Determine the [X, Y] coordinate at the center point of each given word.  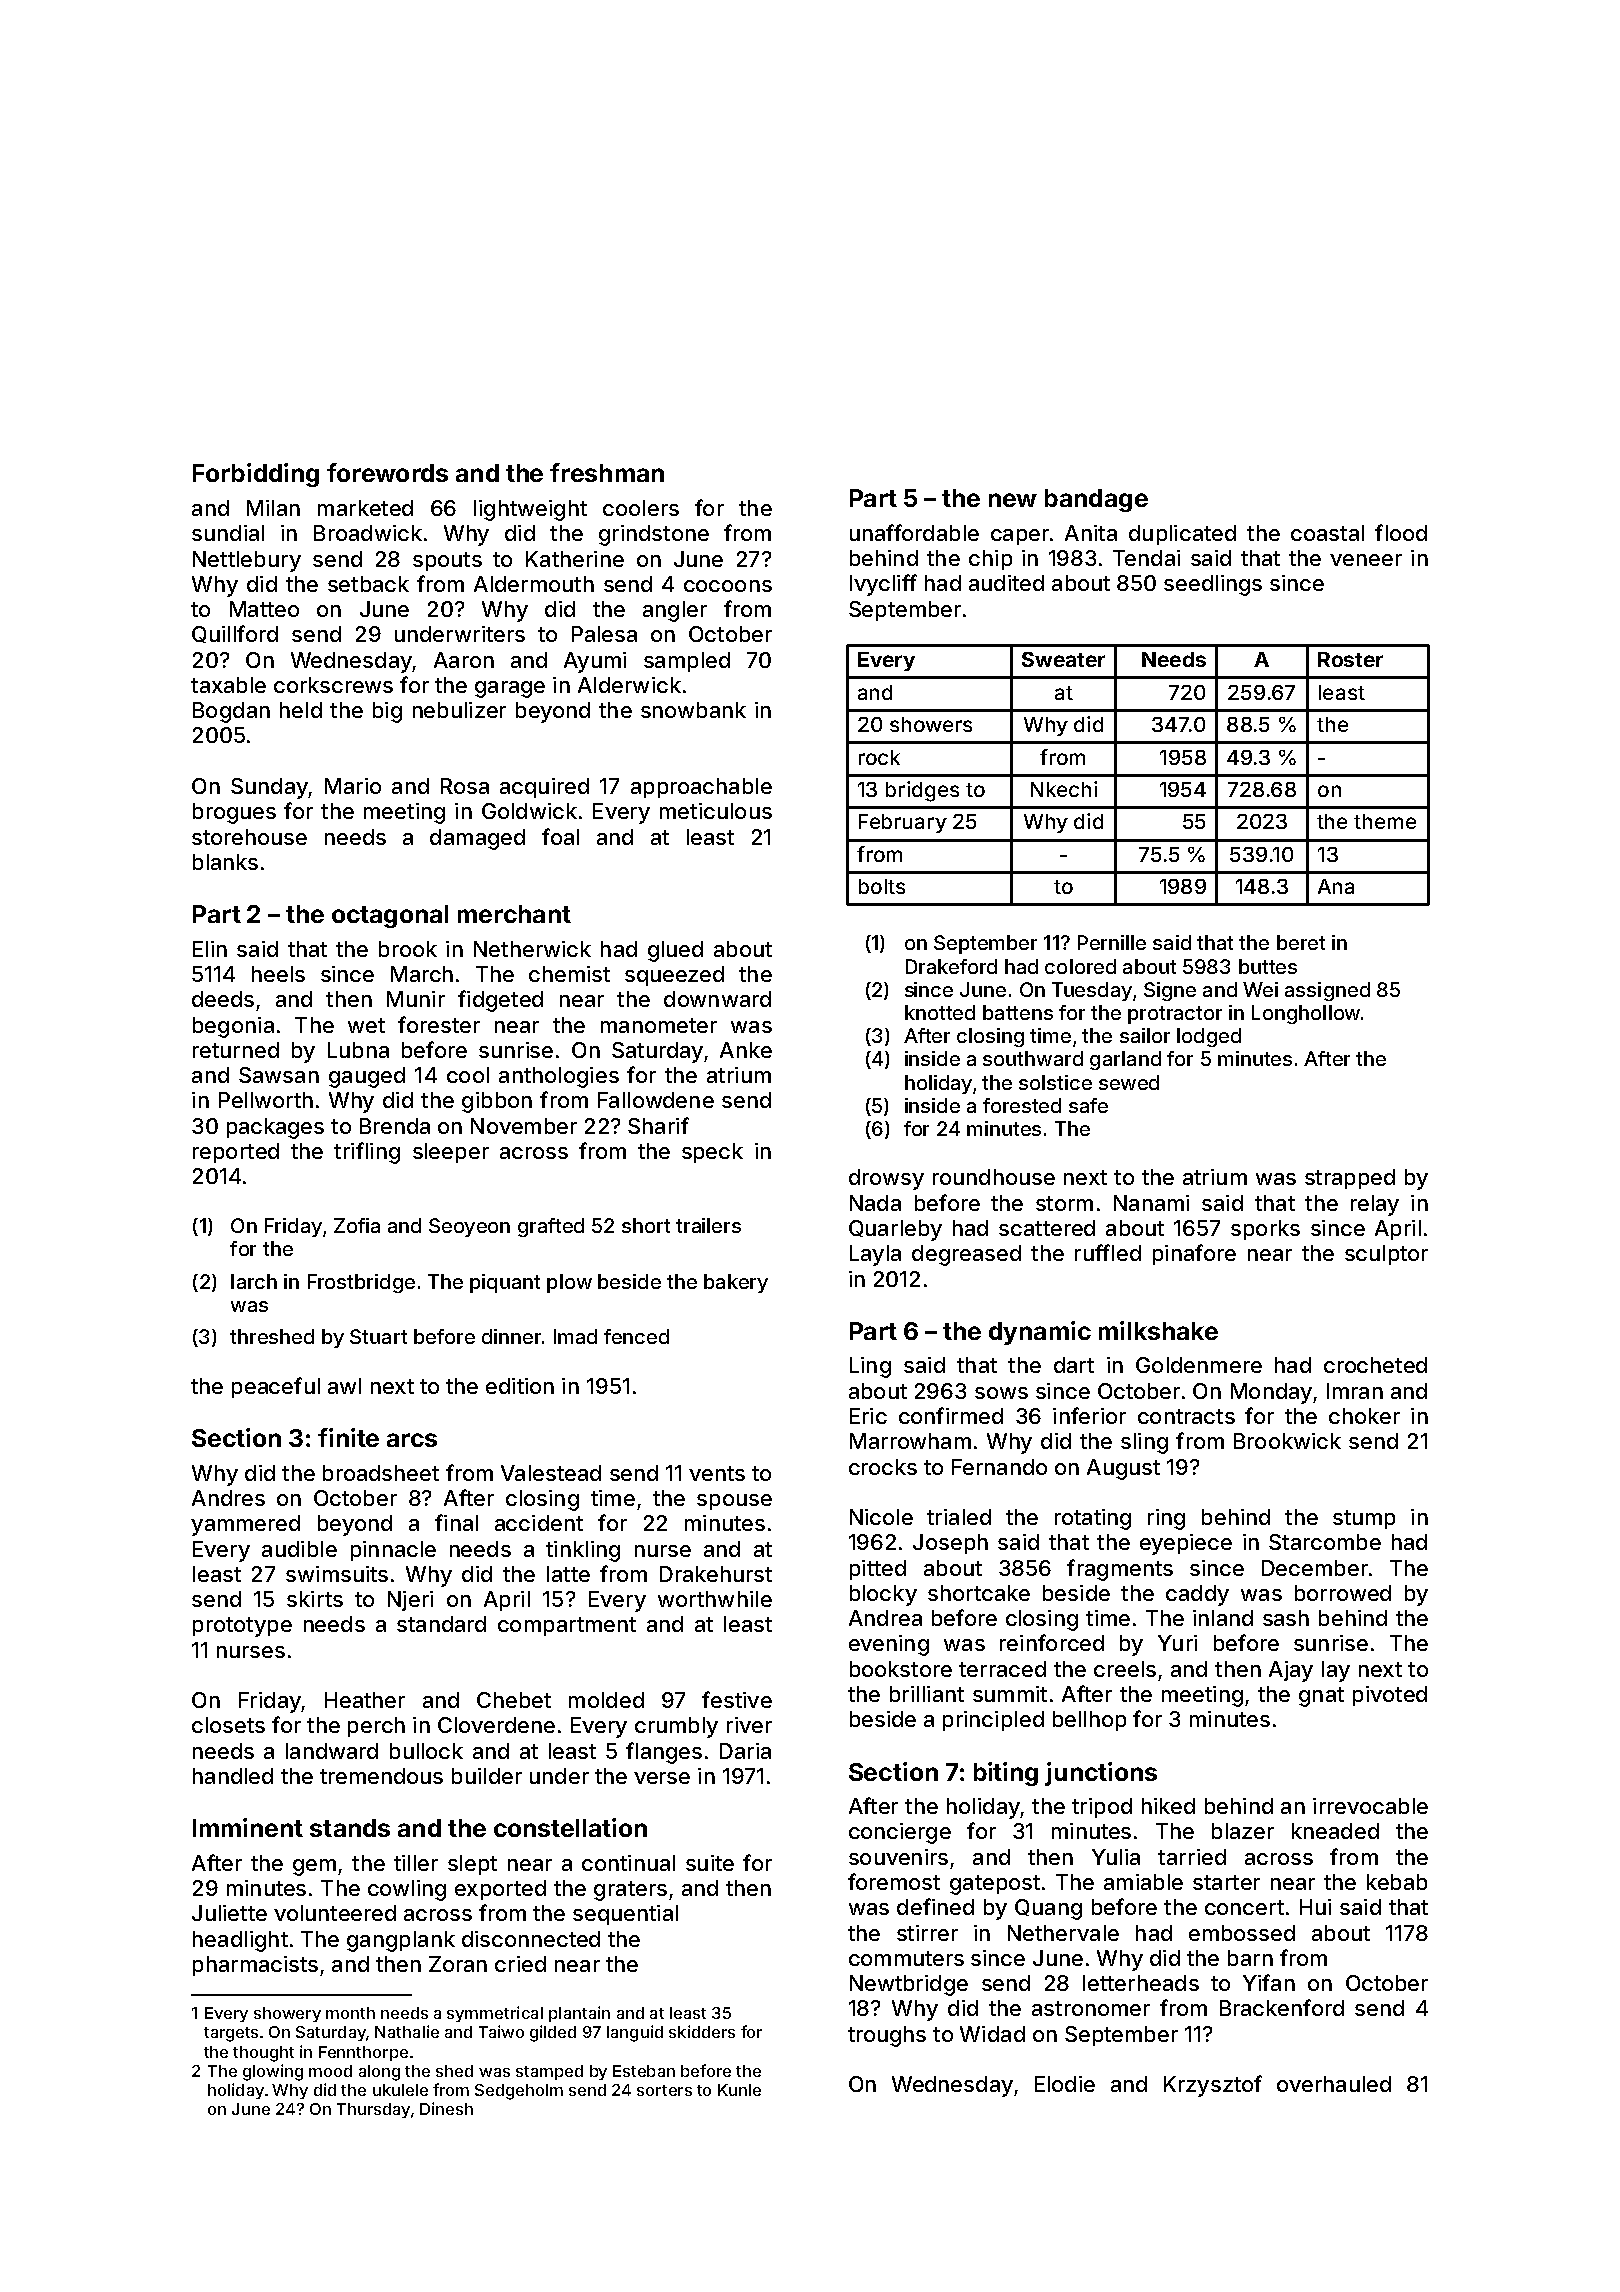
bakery [736, 1283]
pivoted [1390, 1696]
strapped [1350, 1179]
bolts [882, 886]
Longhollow [1306, 1014]
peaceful [276, 1387]
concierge [900, 1833]
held [301, 710]
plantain [579, 2014]
